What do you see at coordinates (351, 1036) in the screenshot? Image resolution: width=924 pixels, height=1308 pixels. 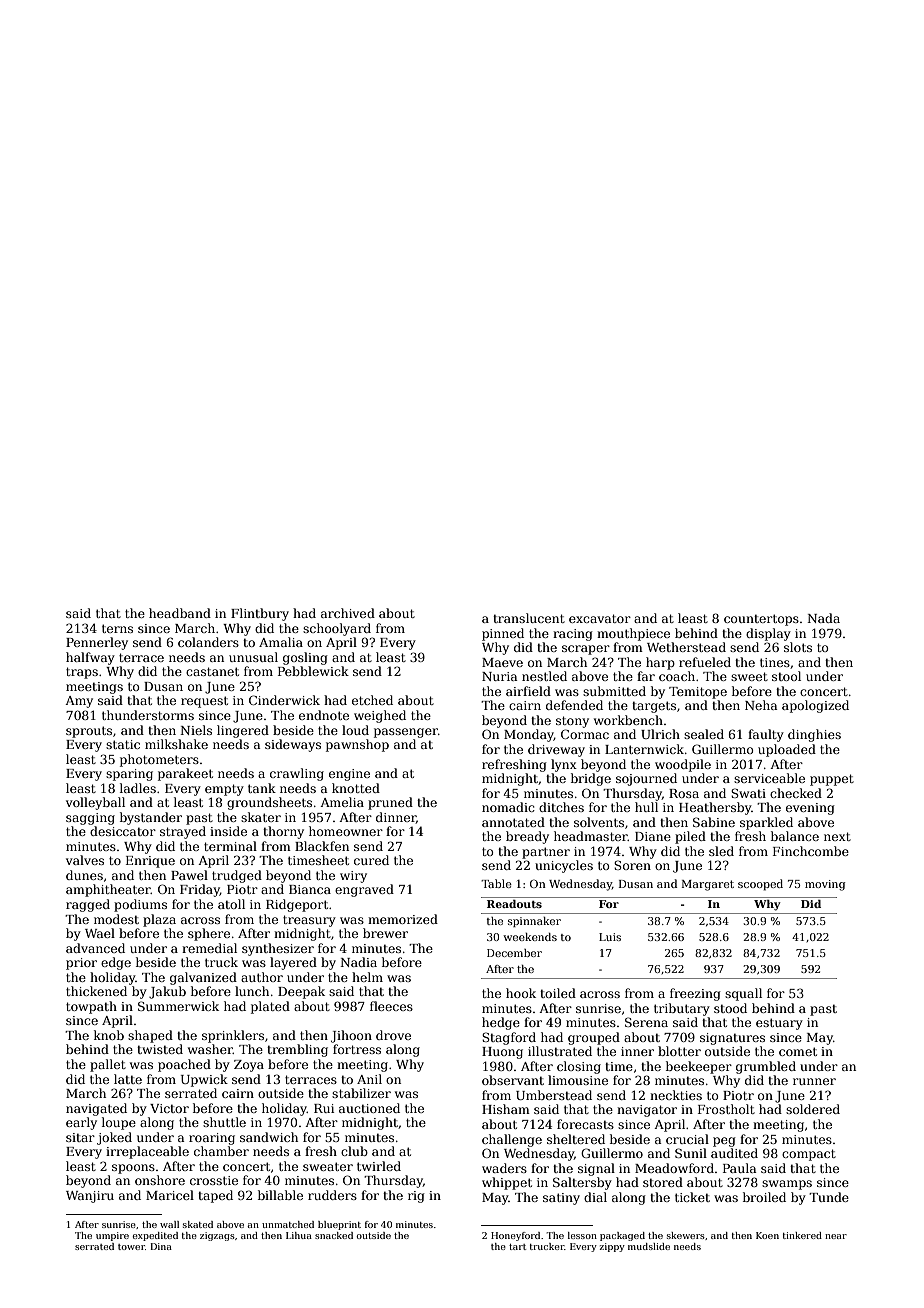 I see `Jihoon` at bounding box center [351, 1036].
